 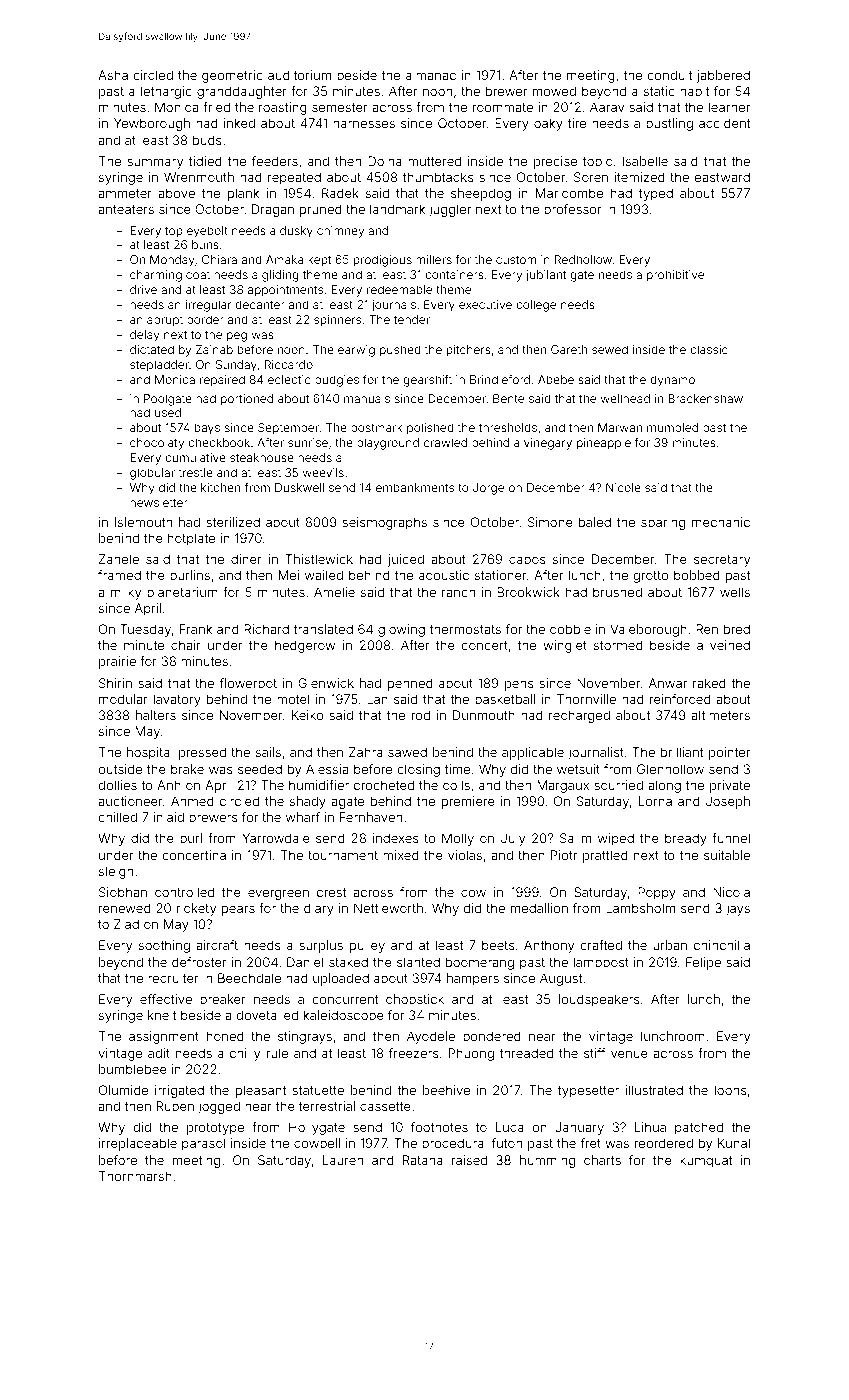 I want to click on almanac, so click(x=431, y=75).
